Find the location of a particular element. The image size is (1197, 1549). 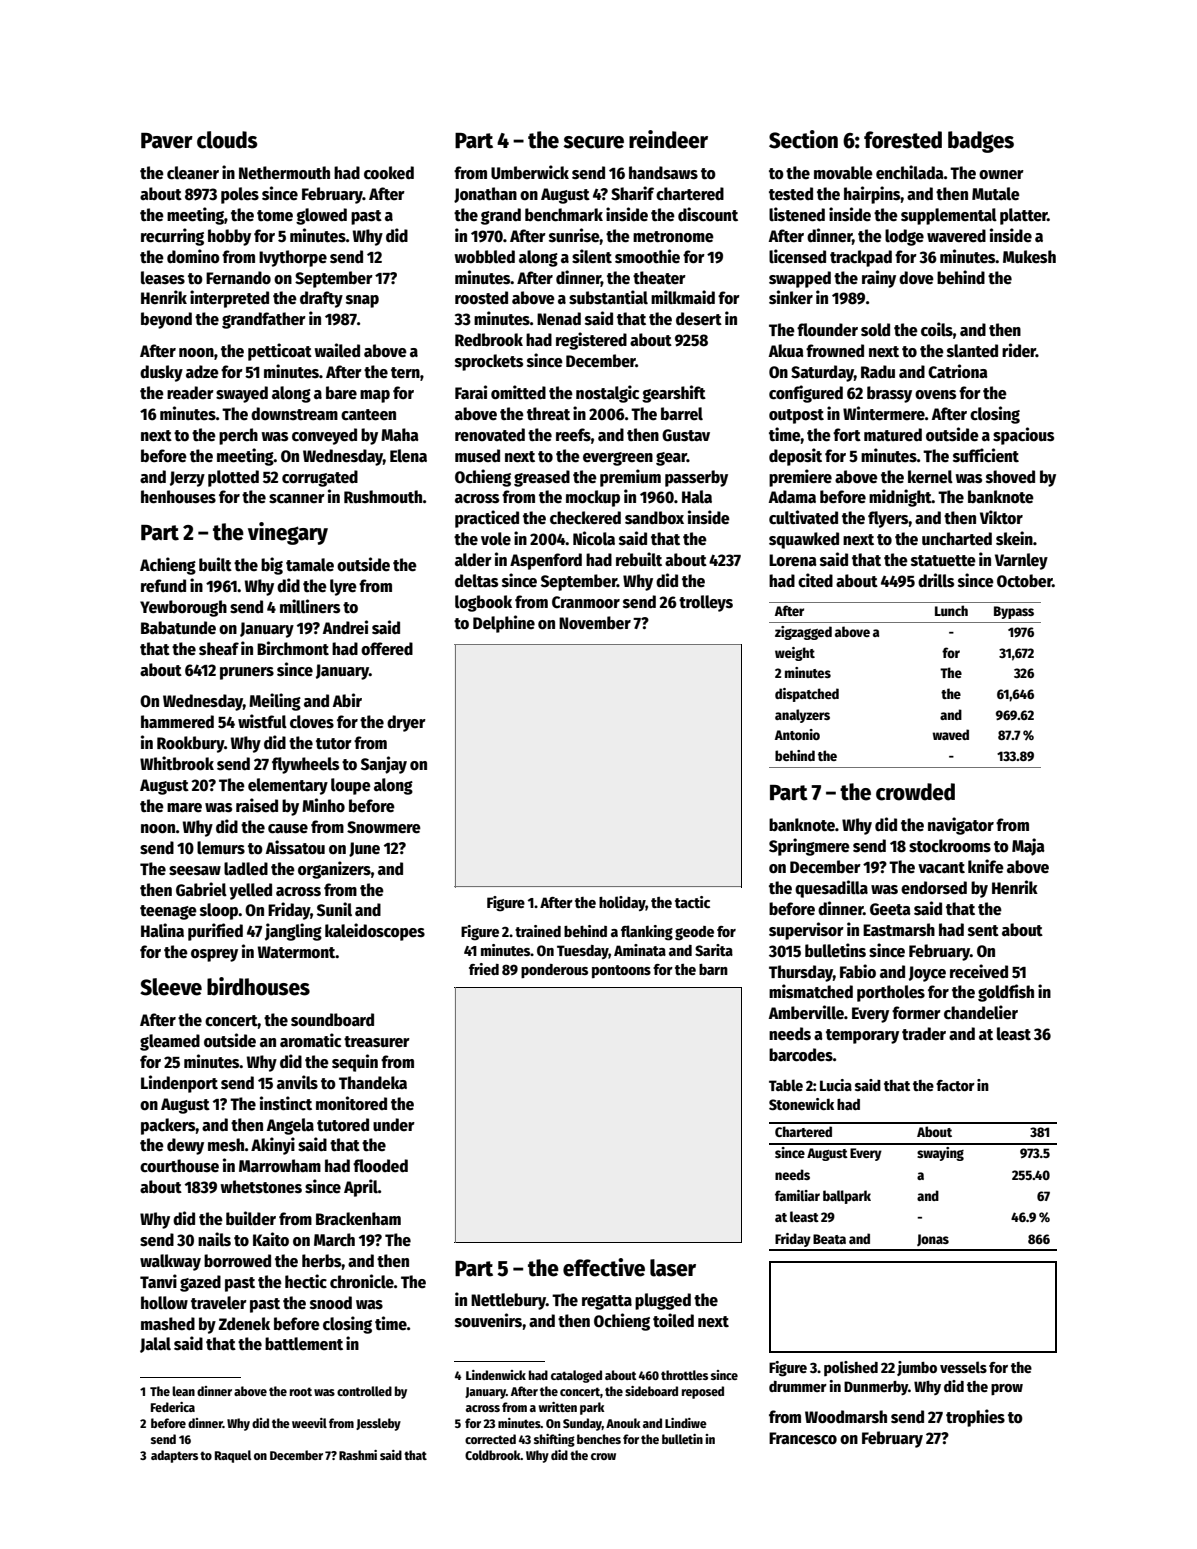

stockrooms is located at coordinates (950, 846).
